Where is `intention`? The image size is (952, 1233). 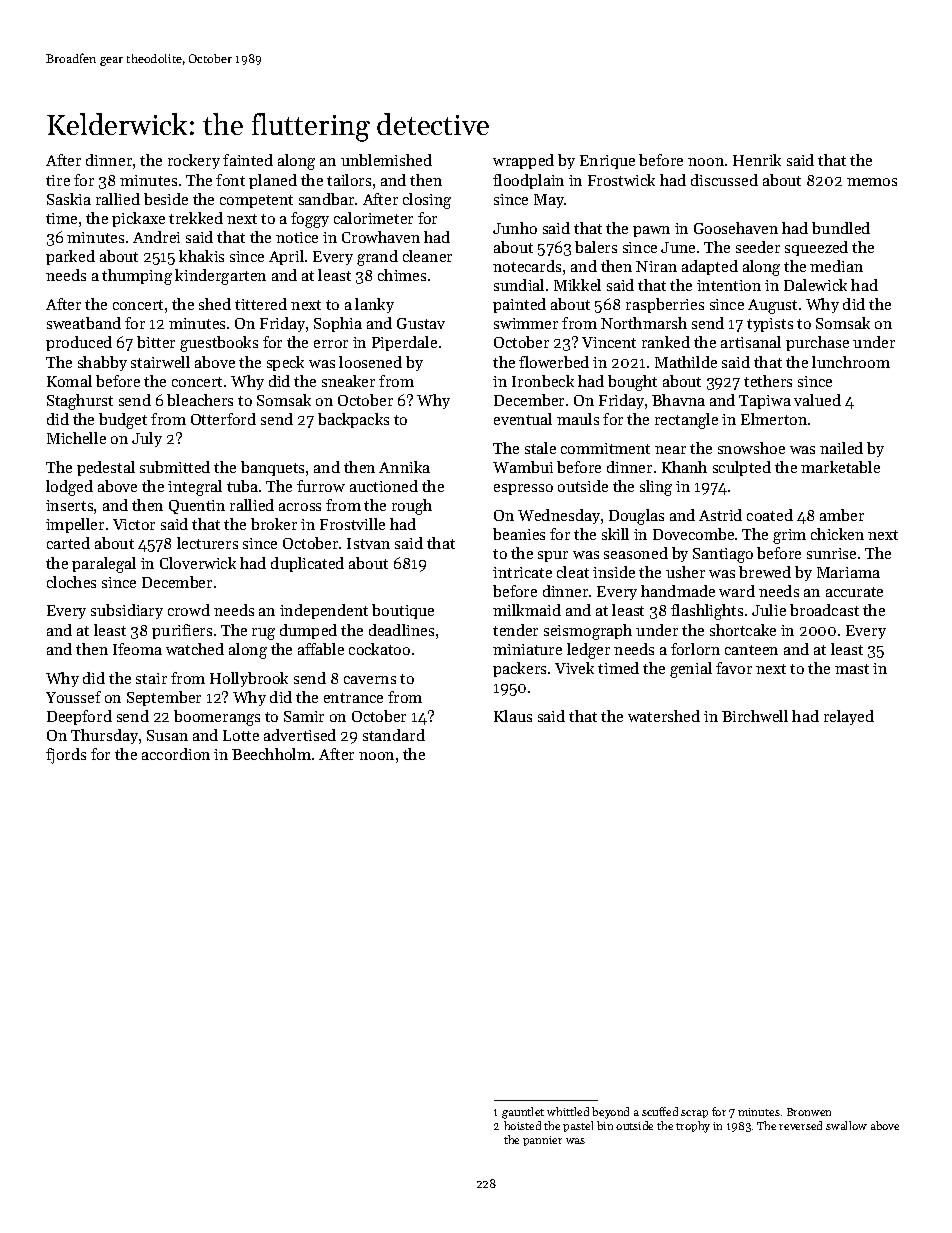 intention is located at coordinates (729, 285).
